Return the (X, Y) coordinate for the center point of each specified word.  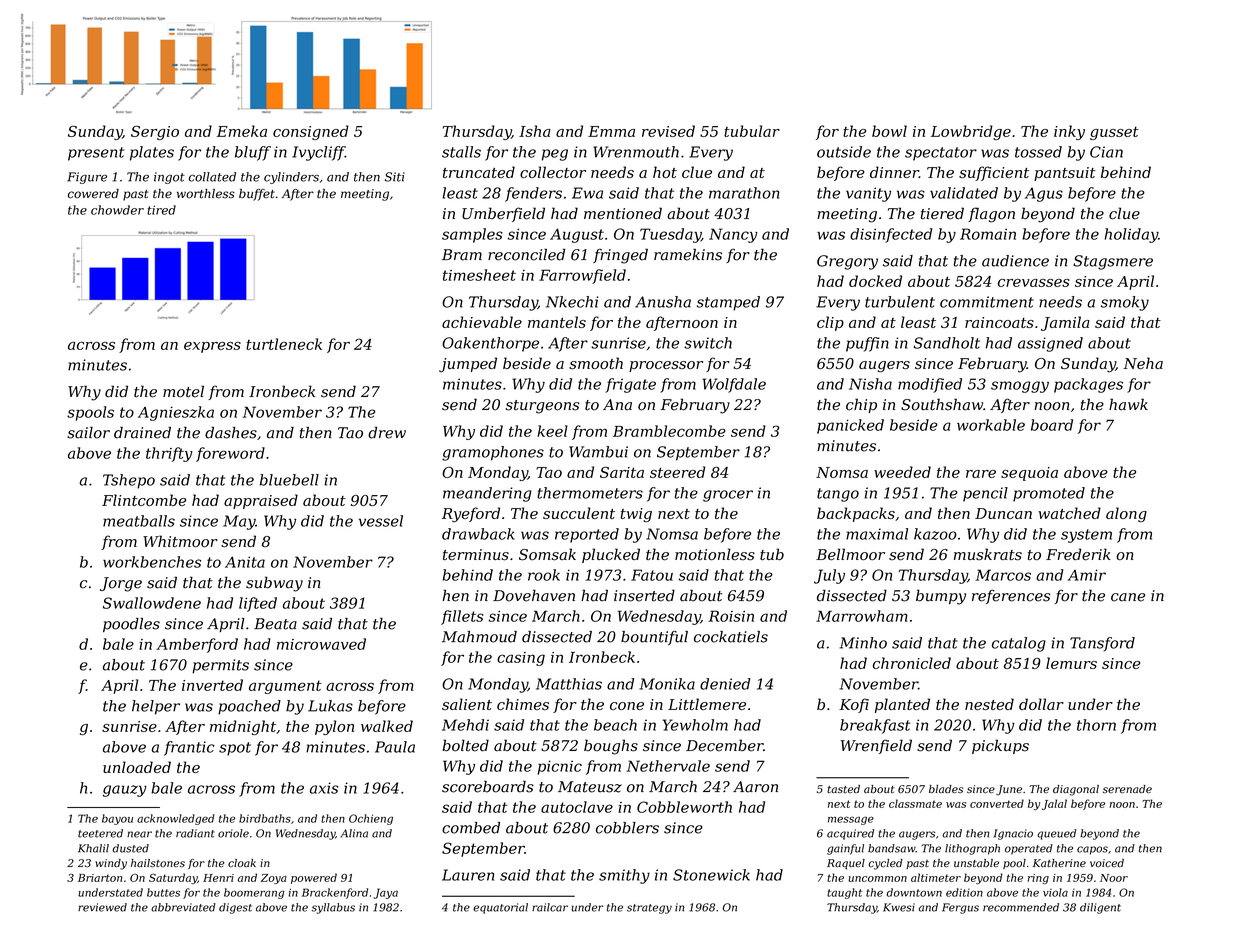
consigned (311, 132)
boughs (611, 747)
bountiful (654, 638)
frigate (630, 385)
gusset (1114, 133)
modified (930, 385)
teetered (100, 833)
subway (274, 584)
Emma (611, 131)
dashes (231, 433)
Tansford (1102, 644)
